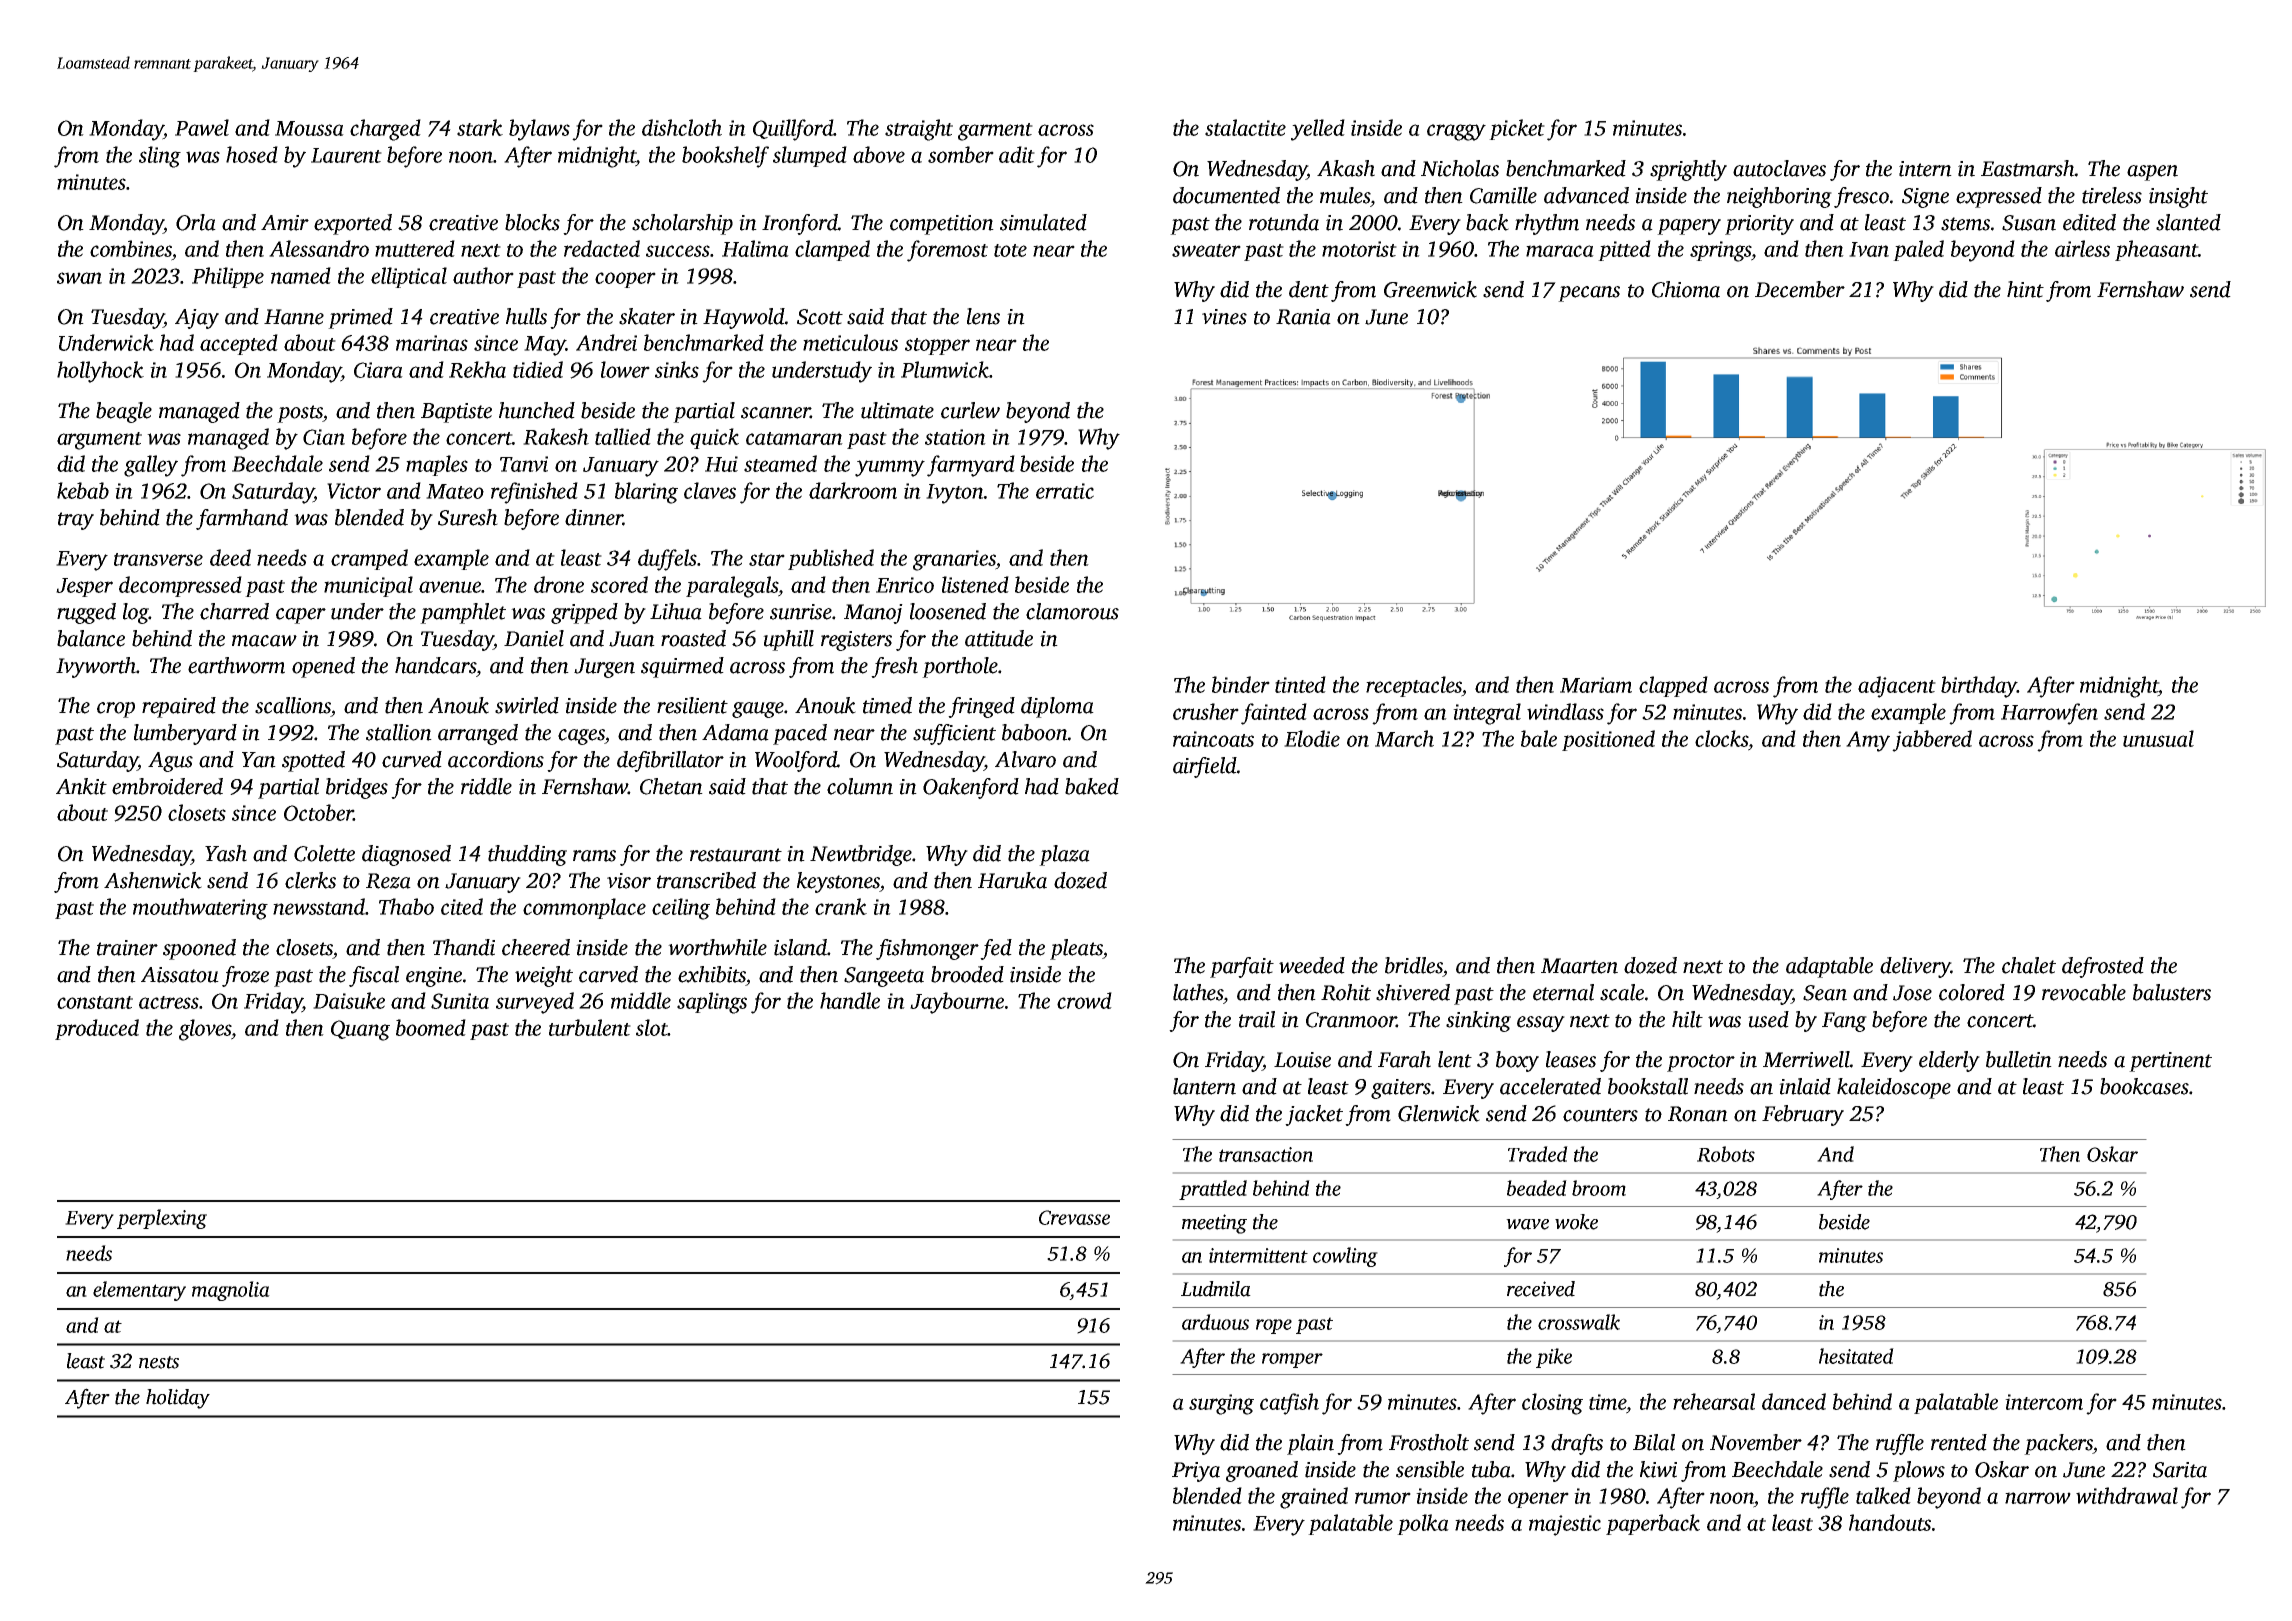 This screenshot has width=2292, height=1621. What do you see at coordinates (2156, 250) in the screenshot?
I see `pheasant` at bounding box center [2156, 250].
